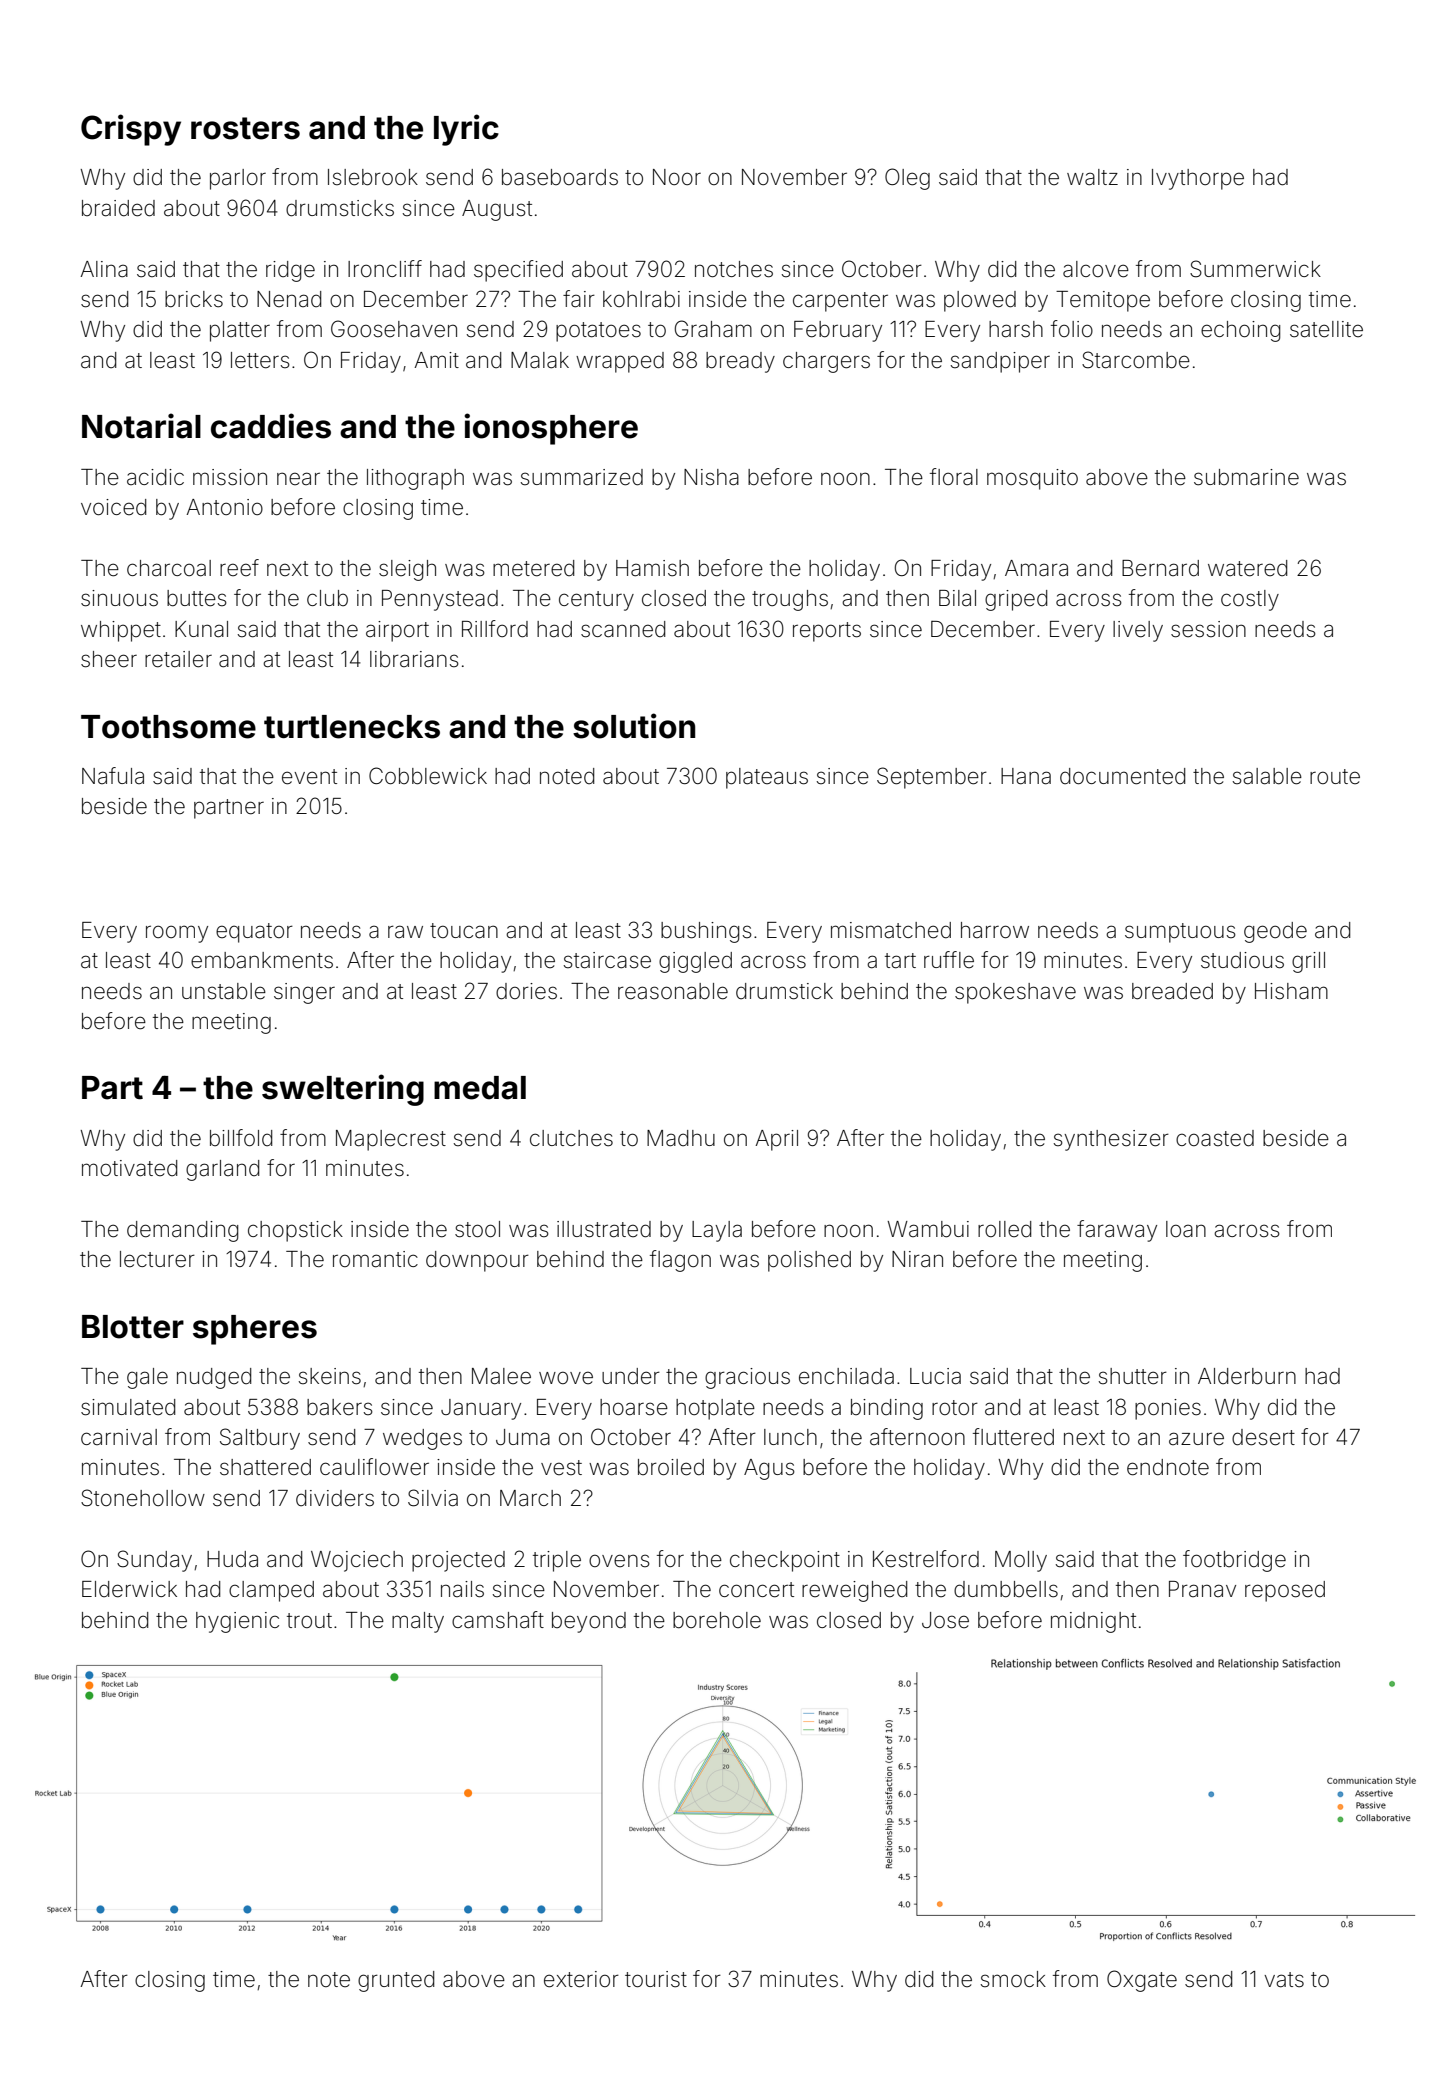 This screenshot has width=1450, height=2100. I want to click on hygienic, so click(237, 1622).
